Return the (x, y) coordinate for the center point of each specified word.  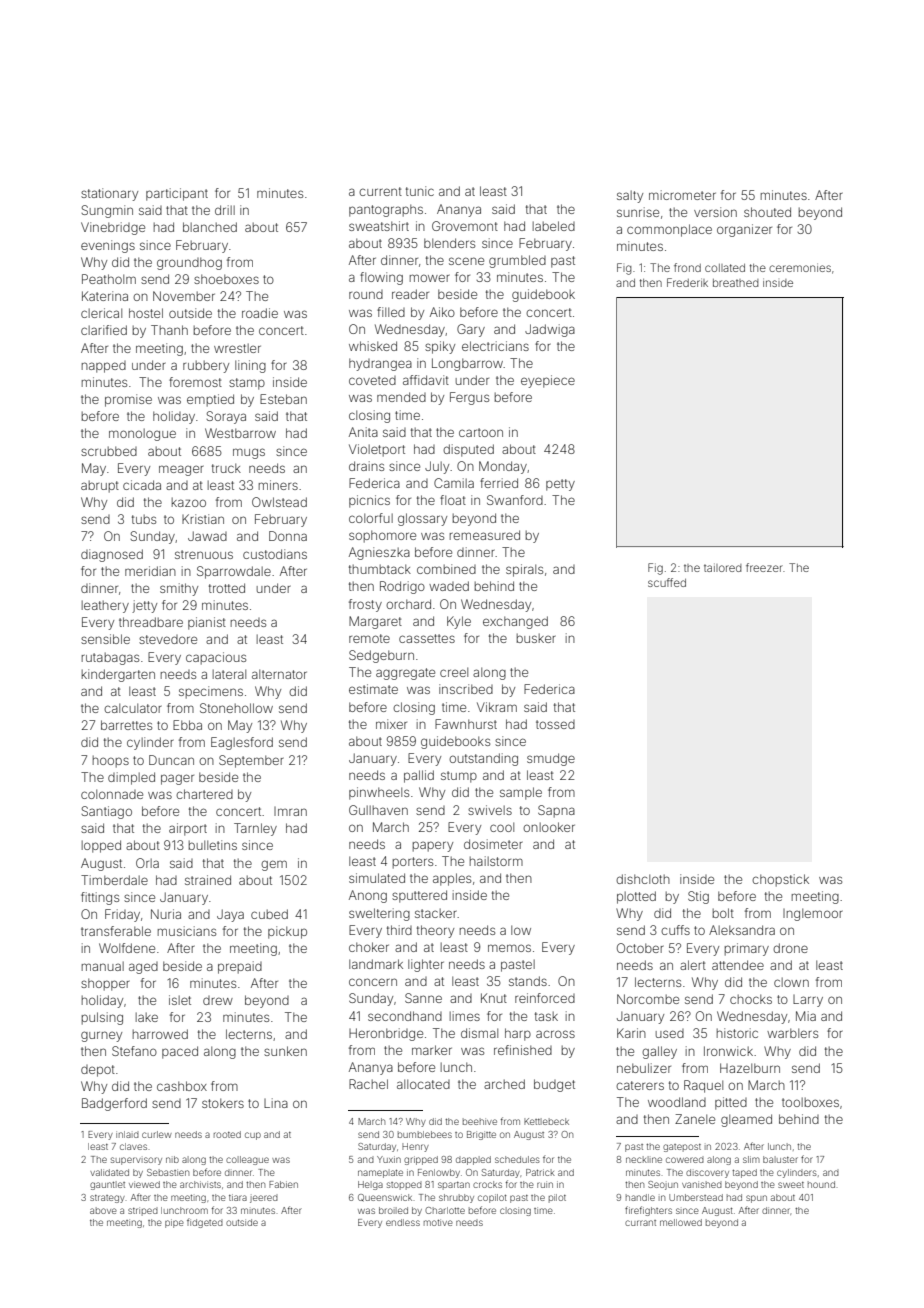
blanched (210, 227)
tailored (723, 568)
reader (410, 294)
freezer (764, 567)
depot (98, 1071)
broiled (393, 1210)
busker (536, 638)
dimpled (131, 778)
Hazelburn (750, 1068)
